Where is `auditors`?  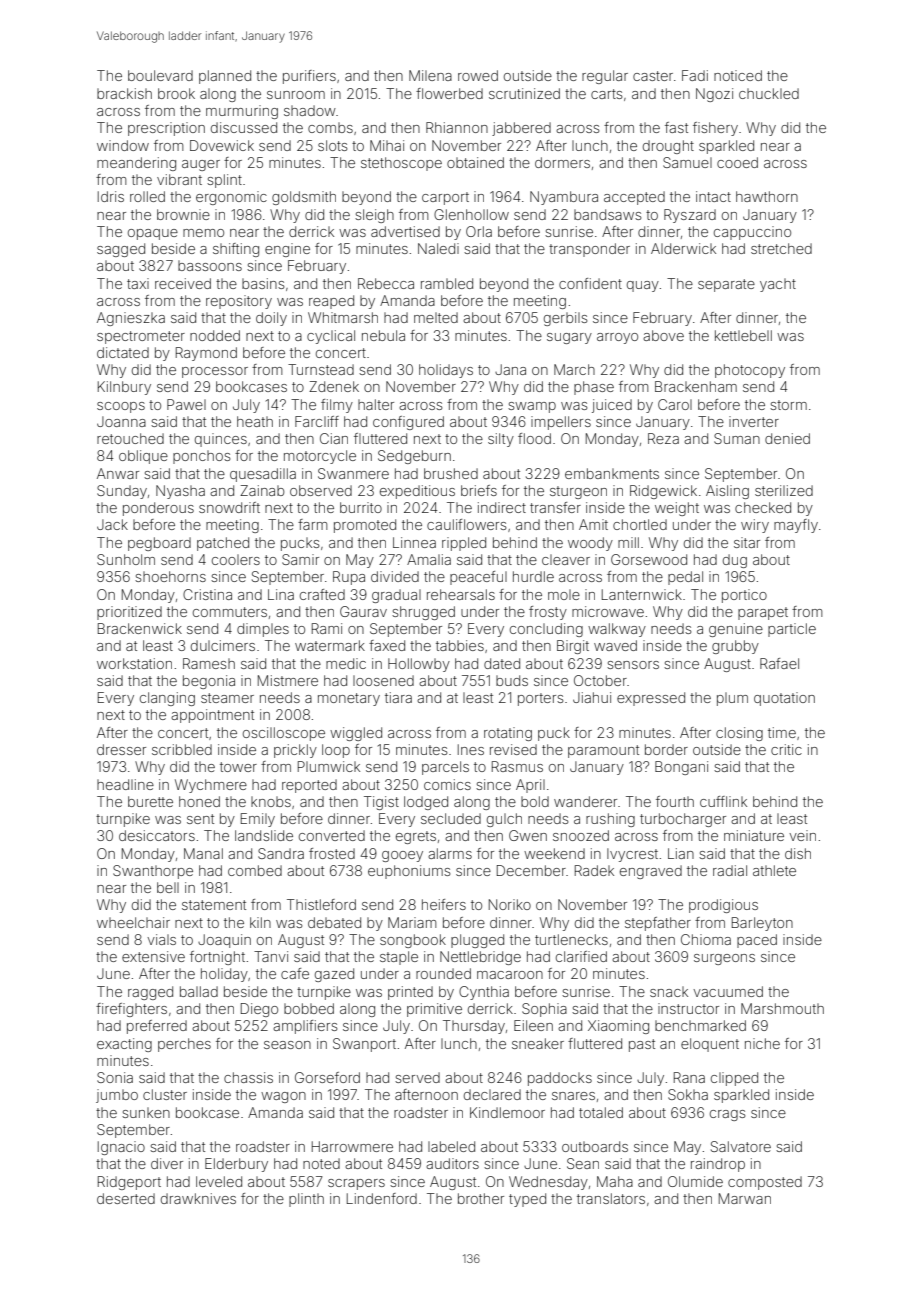
auditors is located at coordinates (452, 1163).
